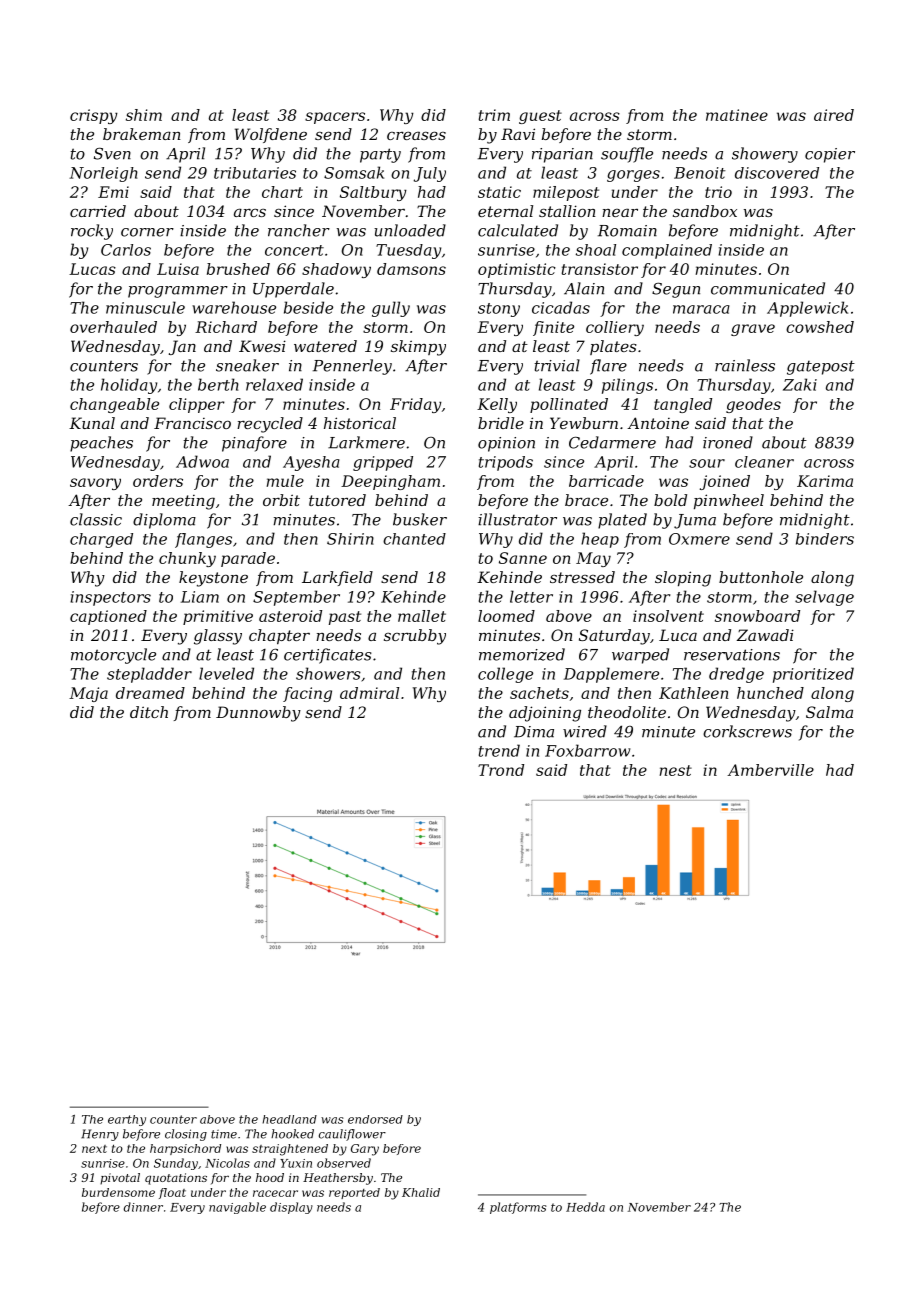 The image size is (924, 1308). Describe the element at coordinates (255, 173) in the document. I see `tributaries` at that location.
